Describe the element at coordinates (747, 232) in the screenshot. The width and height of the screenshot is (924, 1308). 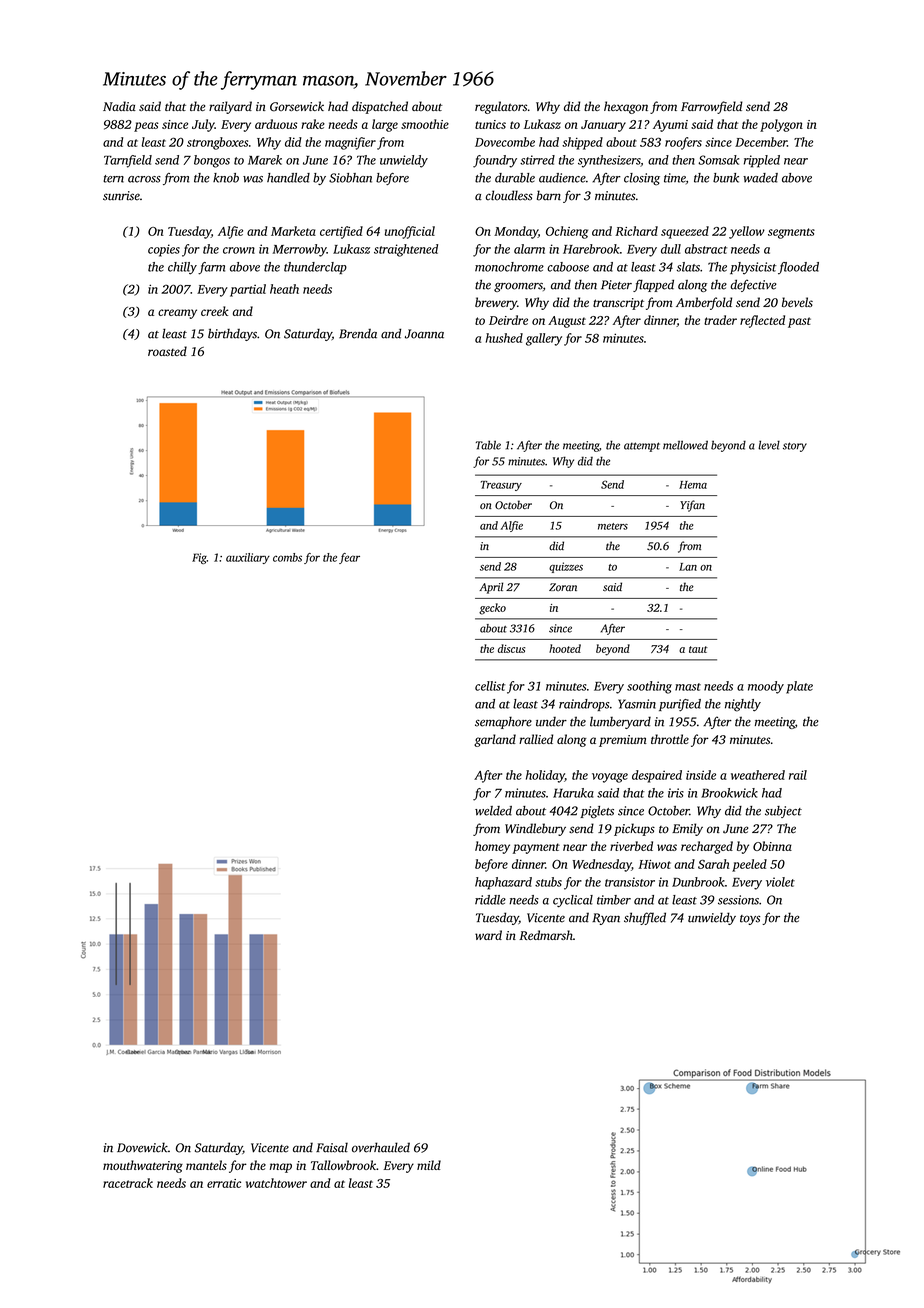
I see `yellow` at that location.
